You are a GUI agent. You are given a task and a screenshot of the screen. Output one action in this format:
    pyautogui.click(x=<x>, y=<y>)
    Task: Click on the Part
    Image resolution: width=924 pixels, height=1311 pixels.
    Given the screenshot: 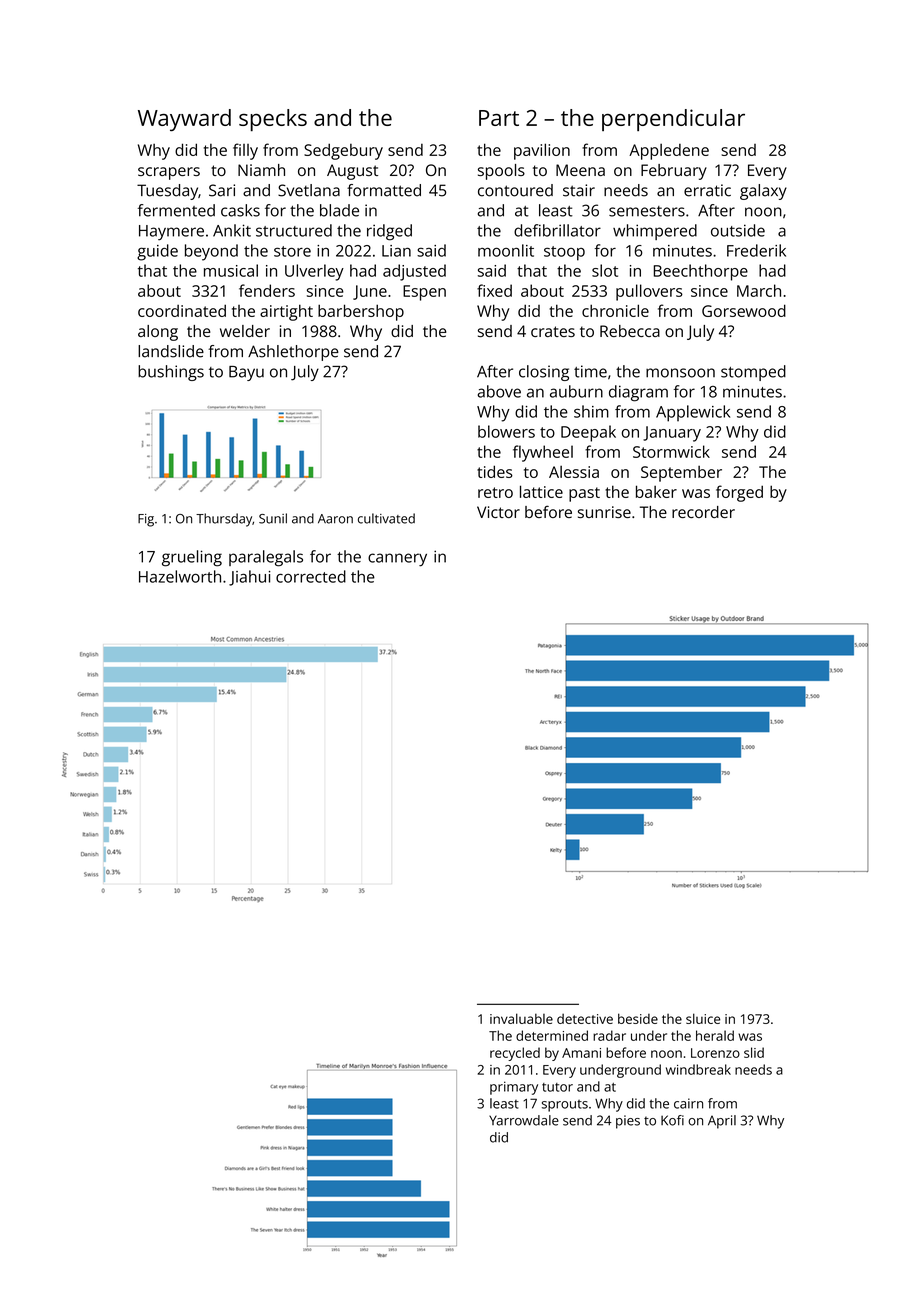 What is the action you would take?
    pyautogui.click(x=499, y=118)
